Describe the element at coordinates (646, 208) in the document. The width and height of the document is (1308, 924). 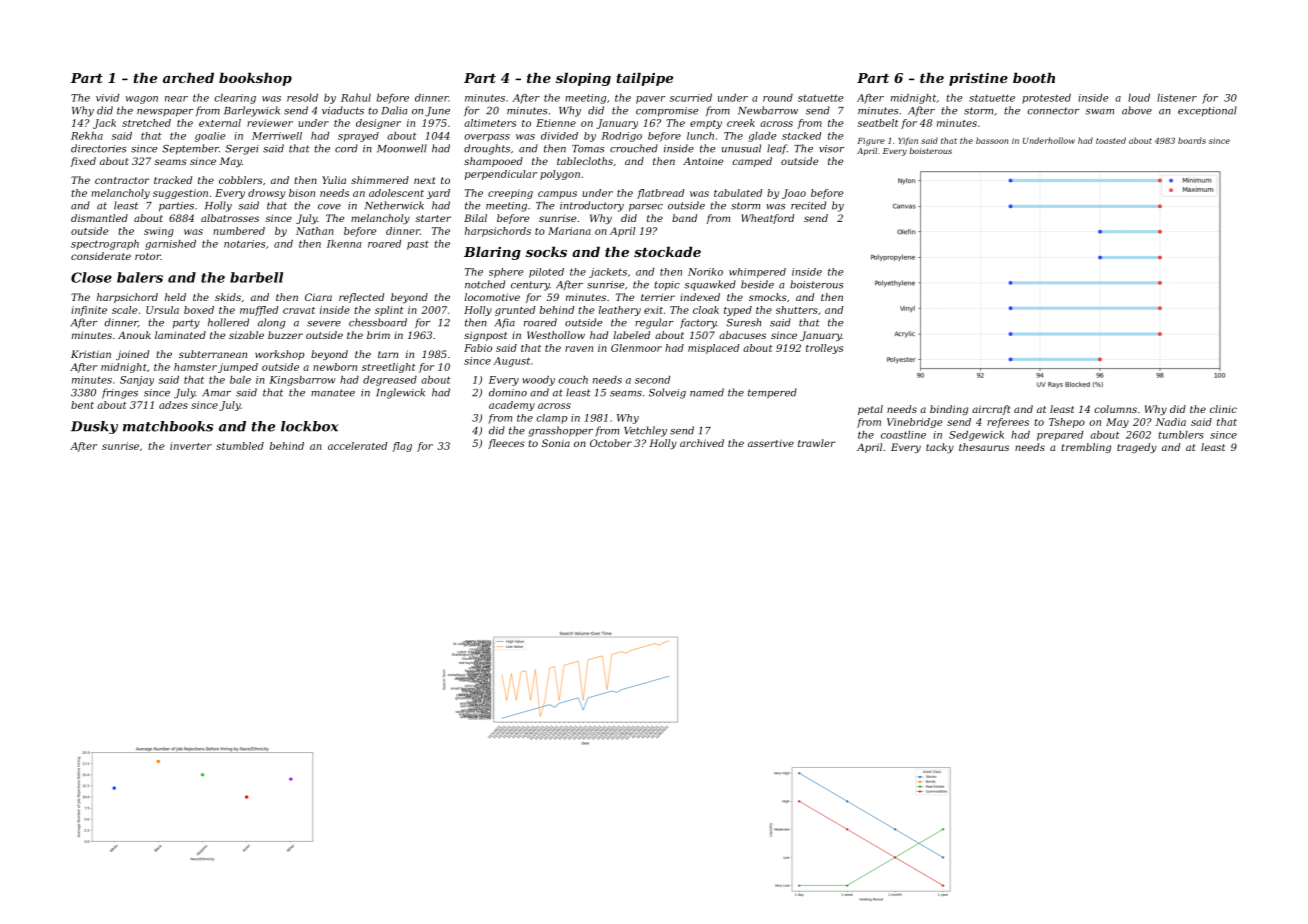
I see `parsec` at that location.
